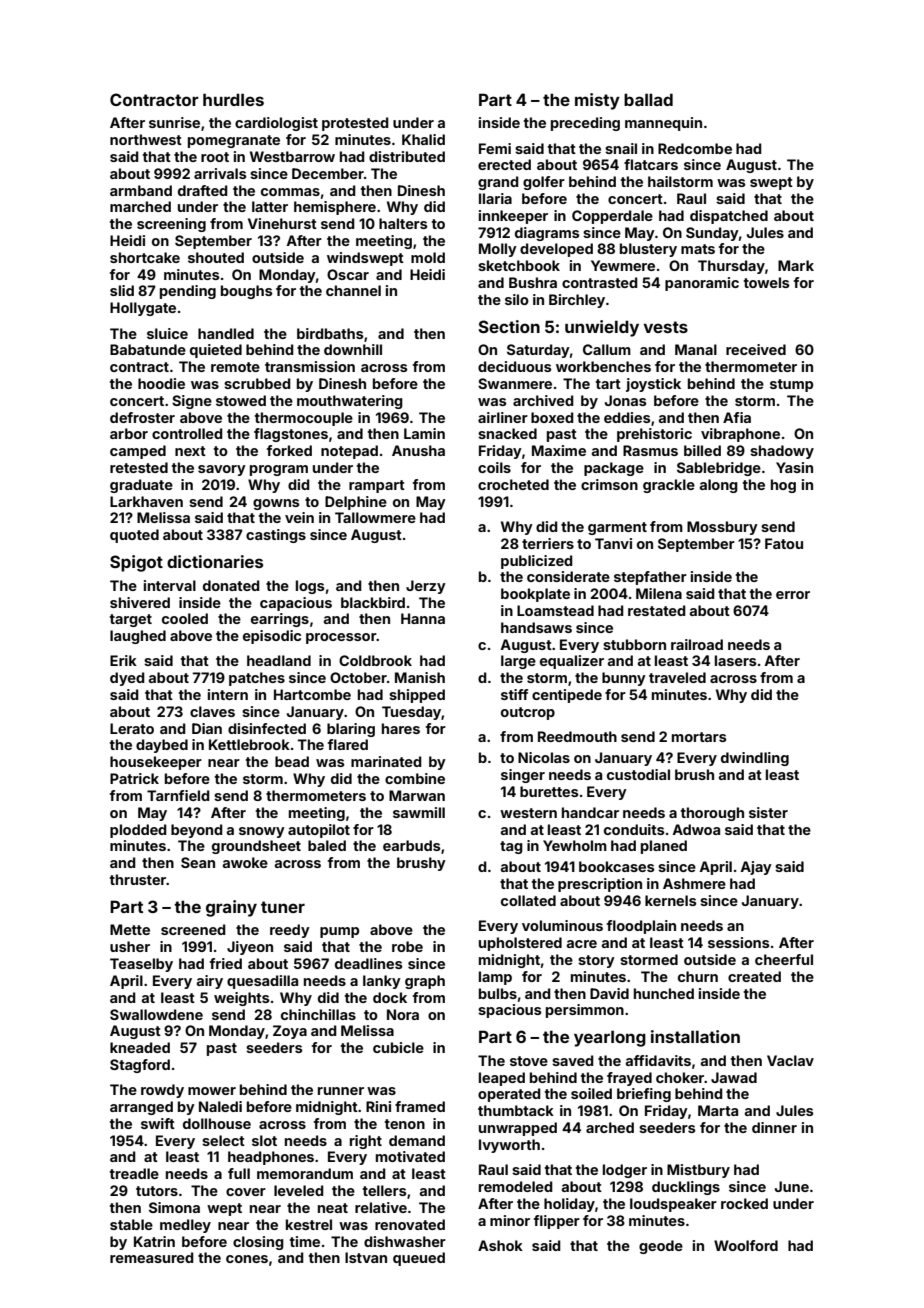  I want to click on protested, so click(355, 124).
